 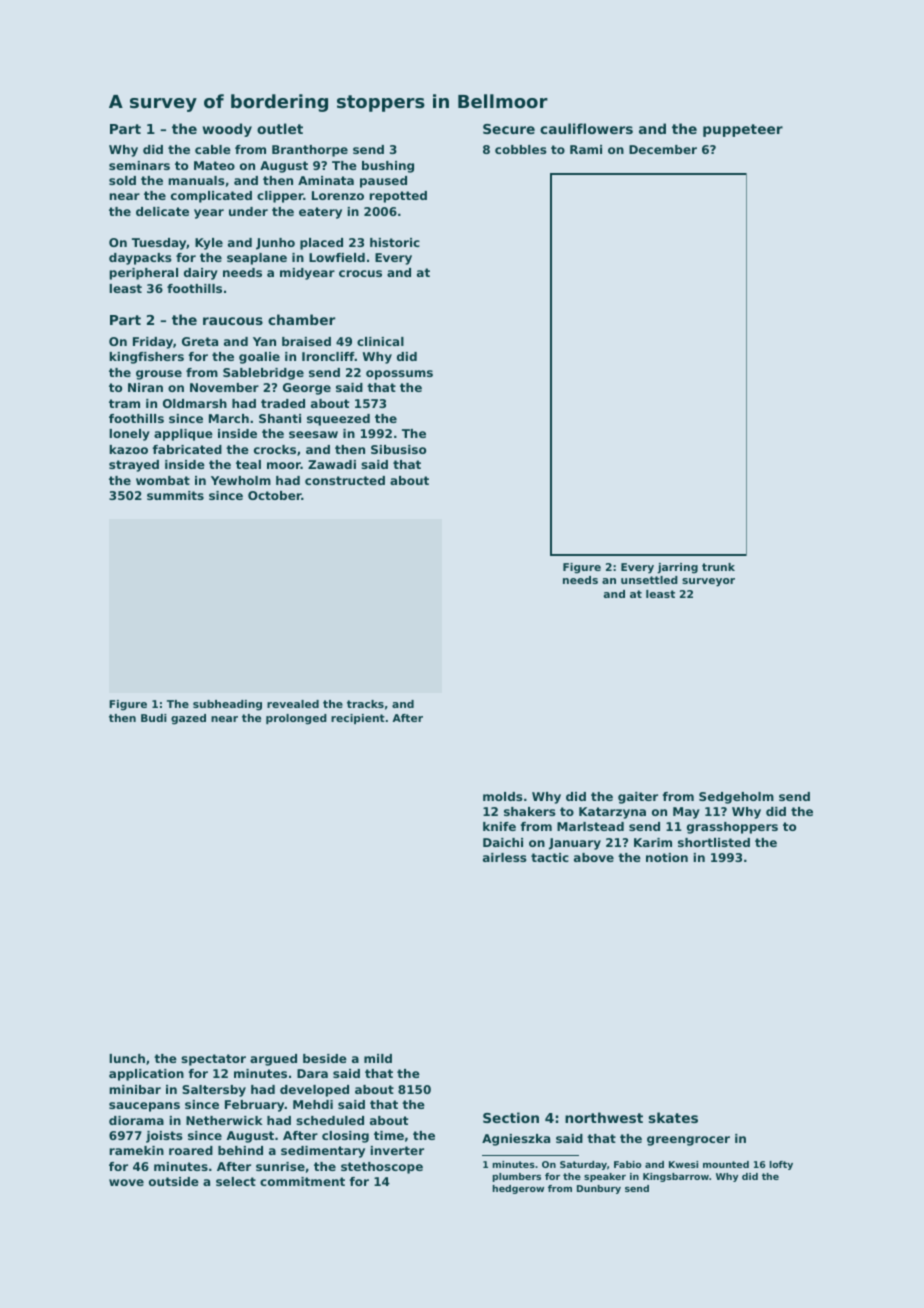 What do you see at coordinates (718, 567) in the document?
I see `trunk` at bounding box center [718, 567].
